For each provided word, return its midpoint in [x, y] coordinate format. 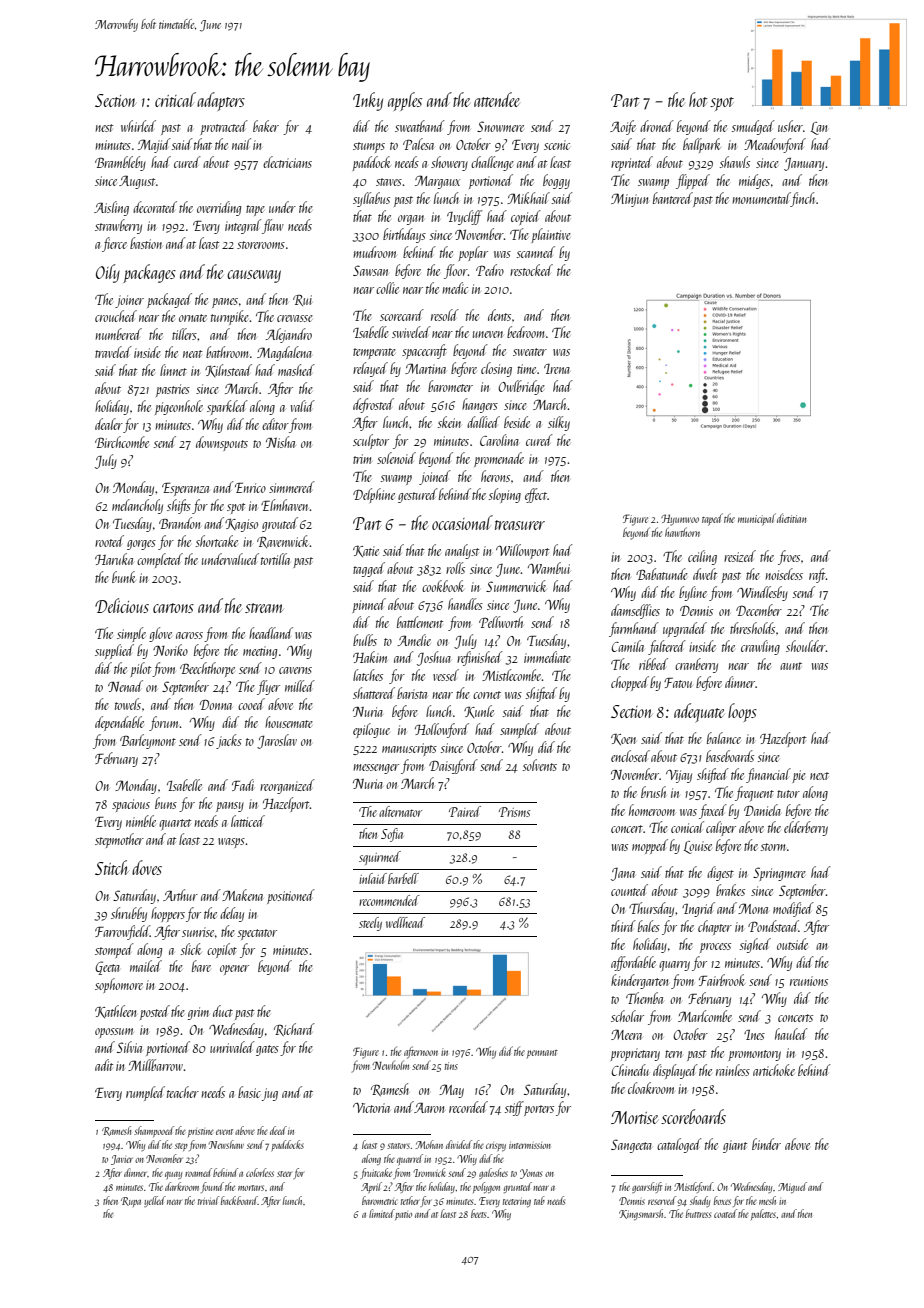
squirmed [380, 858]
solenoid [396, 458]
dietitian [791, 518]
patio [403, 1216]
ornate [193, 318]
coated [725, 1213]
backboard [239, 1200]
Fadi [243, 785]
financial [768, 775]
